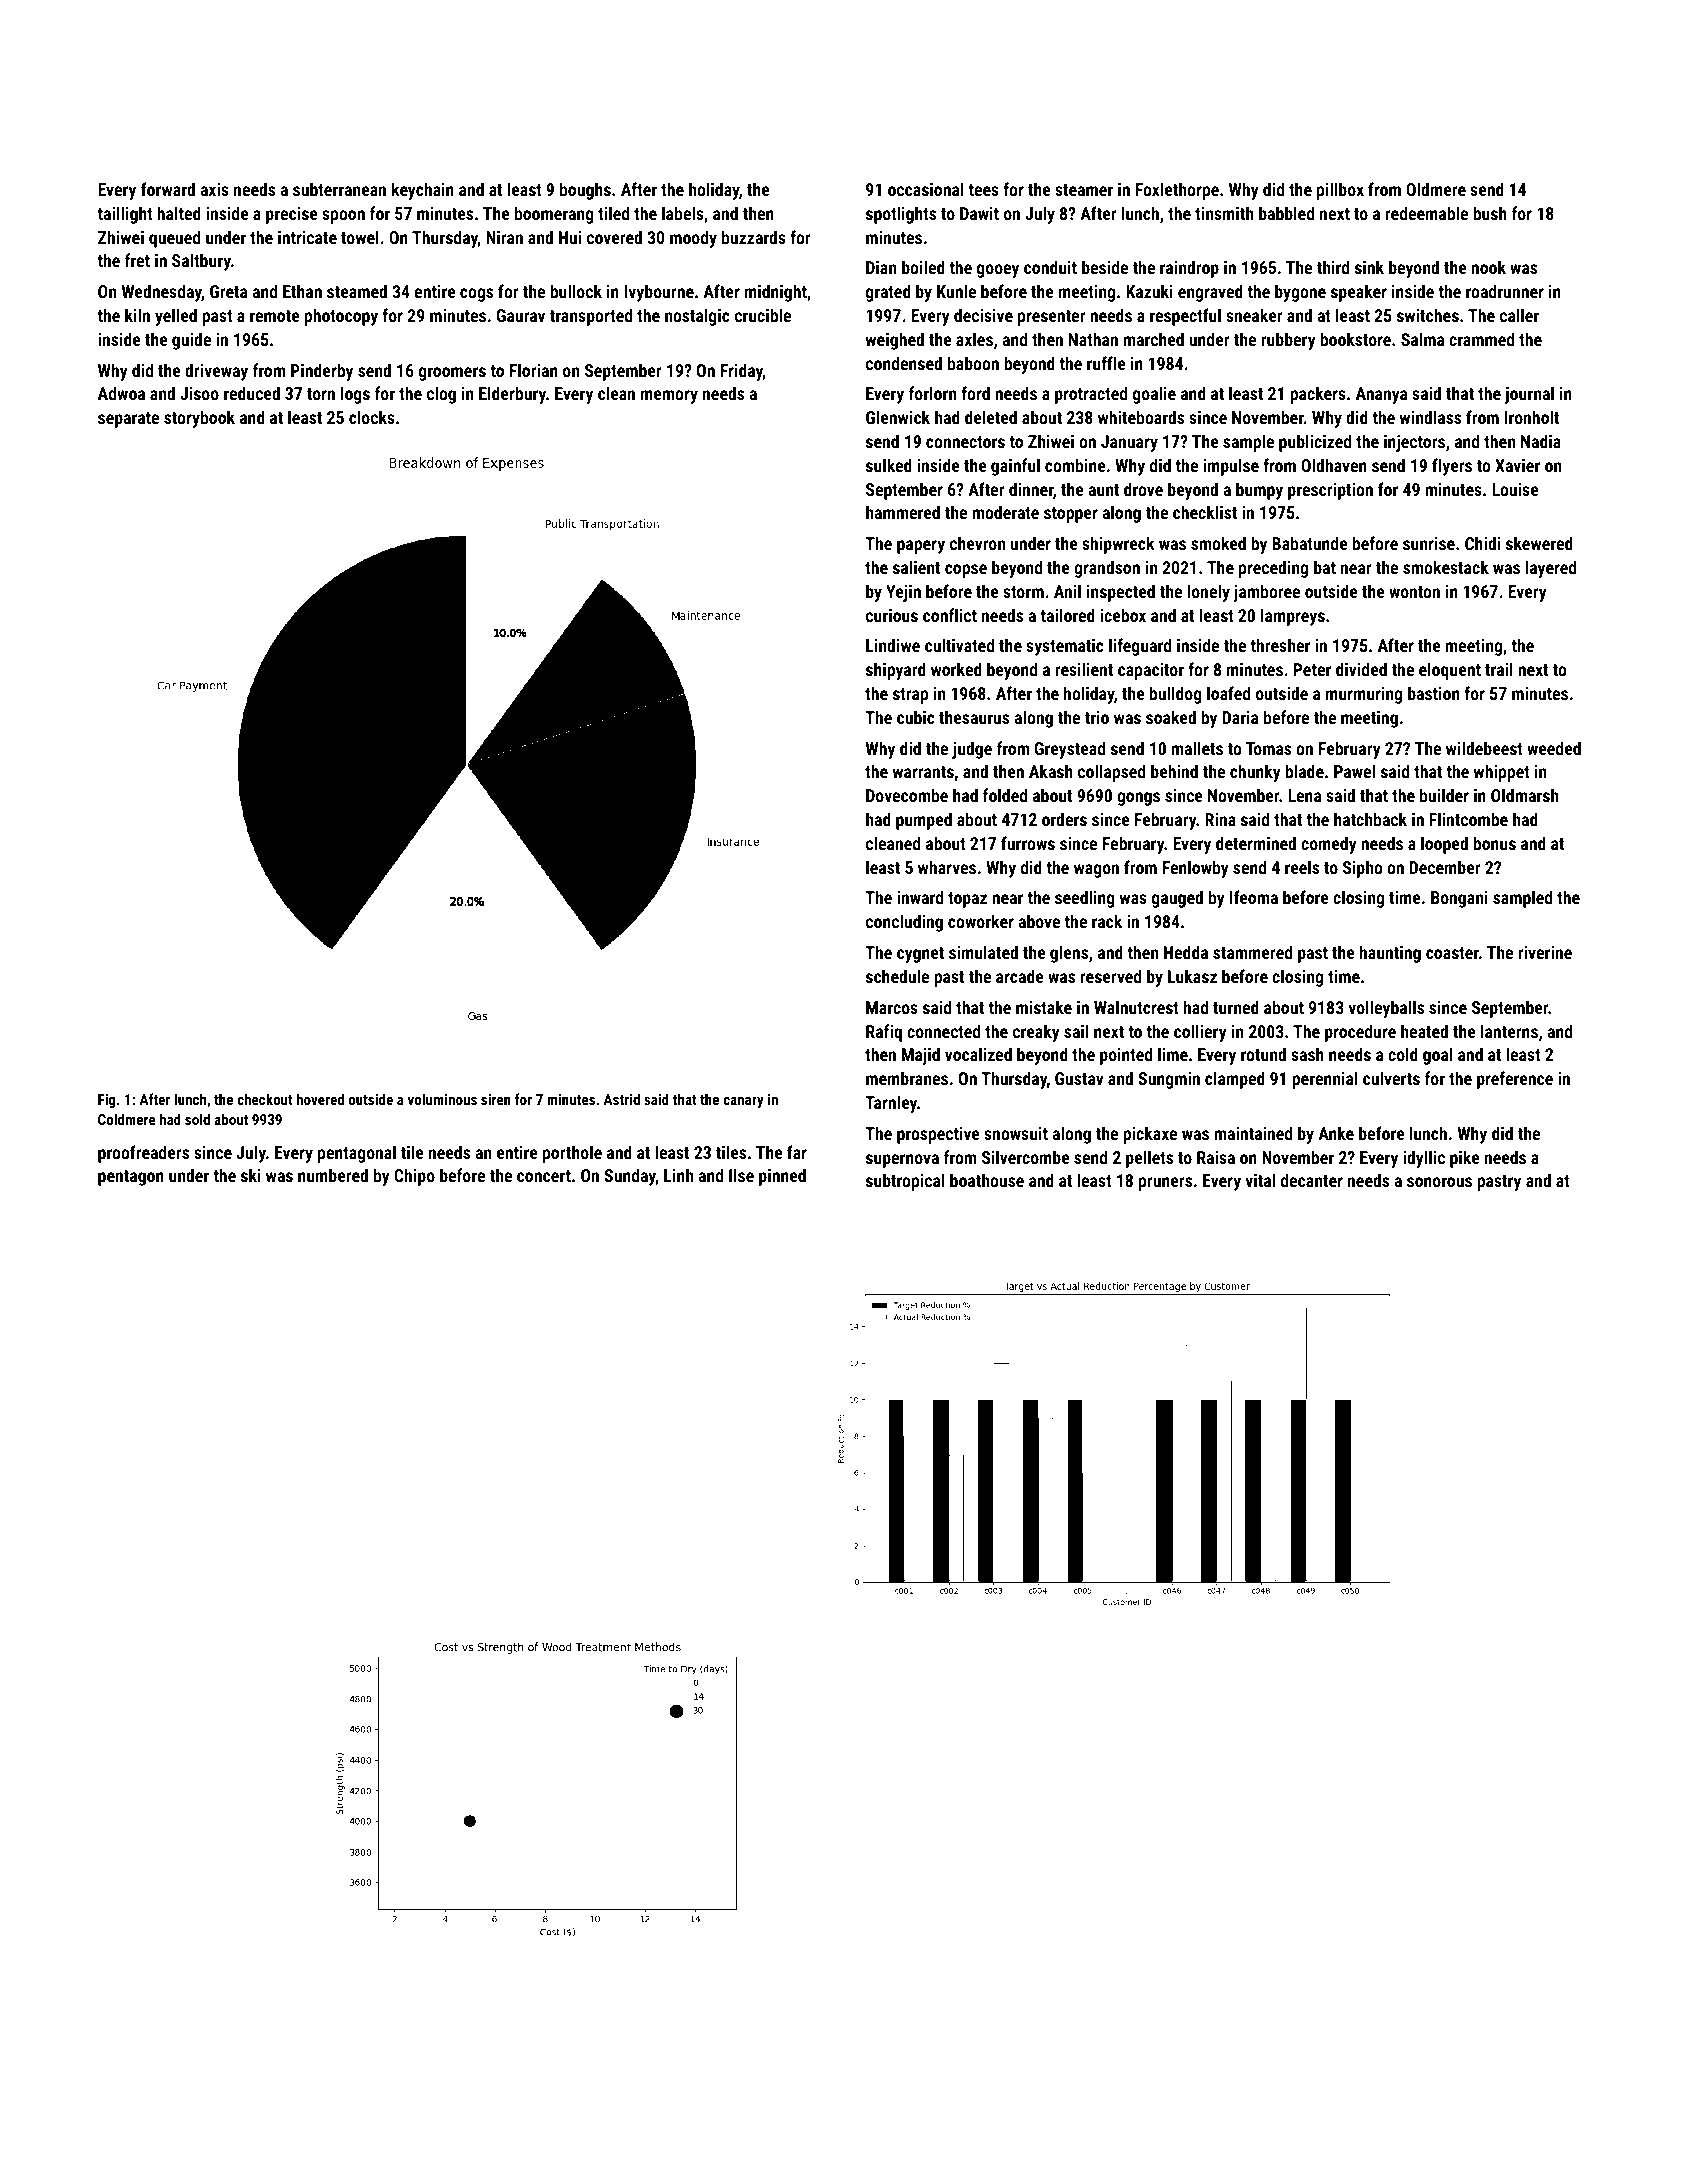  I want to click on storm, so click(1023, 592).
